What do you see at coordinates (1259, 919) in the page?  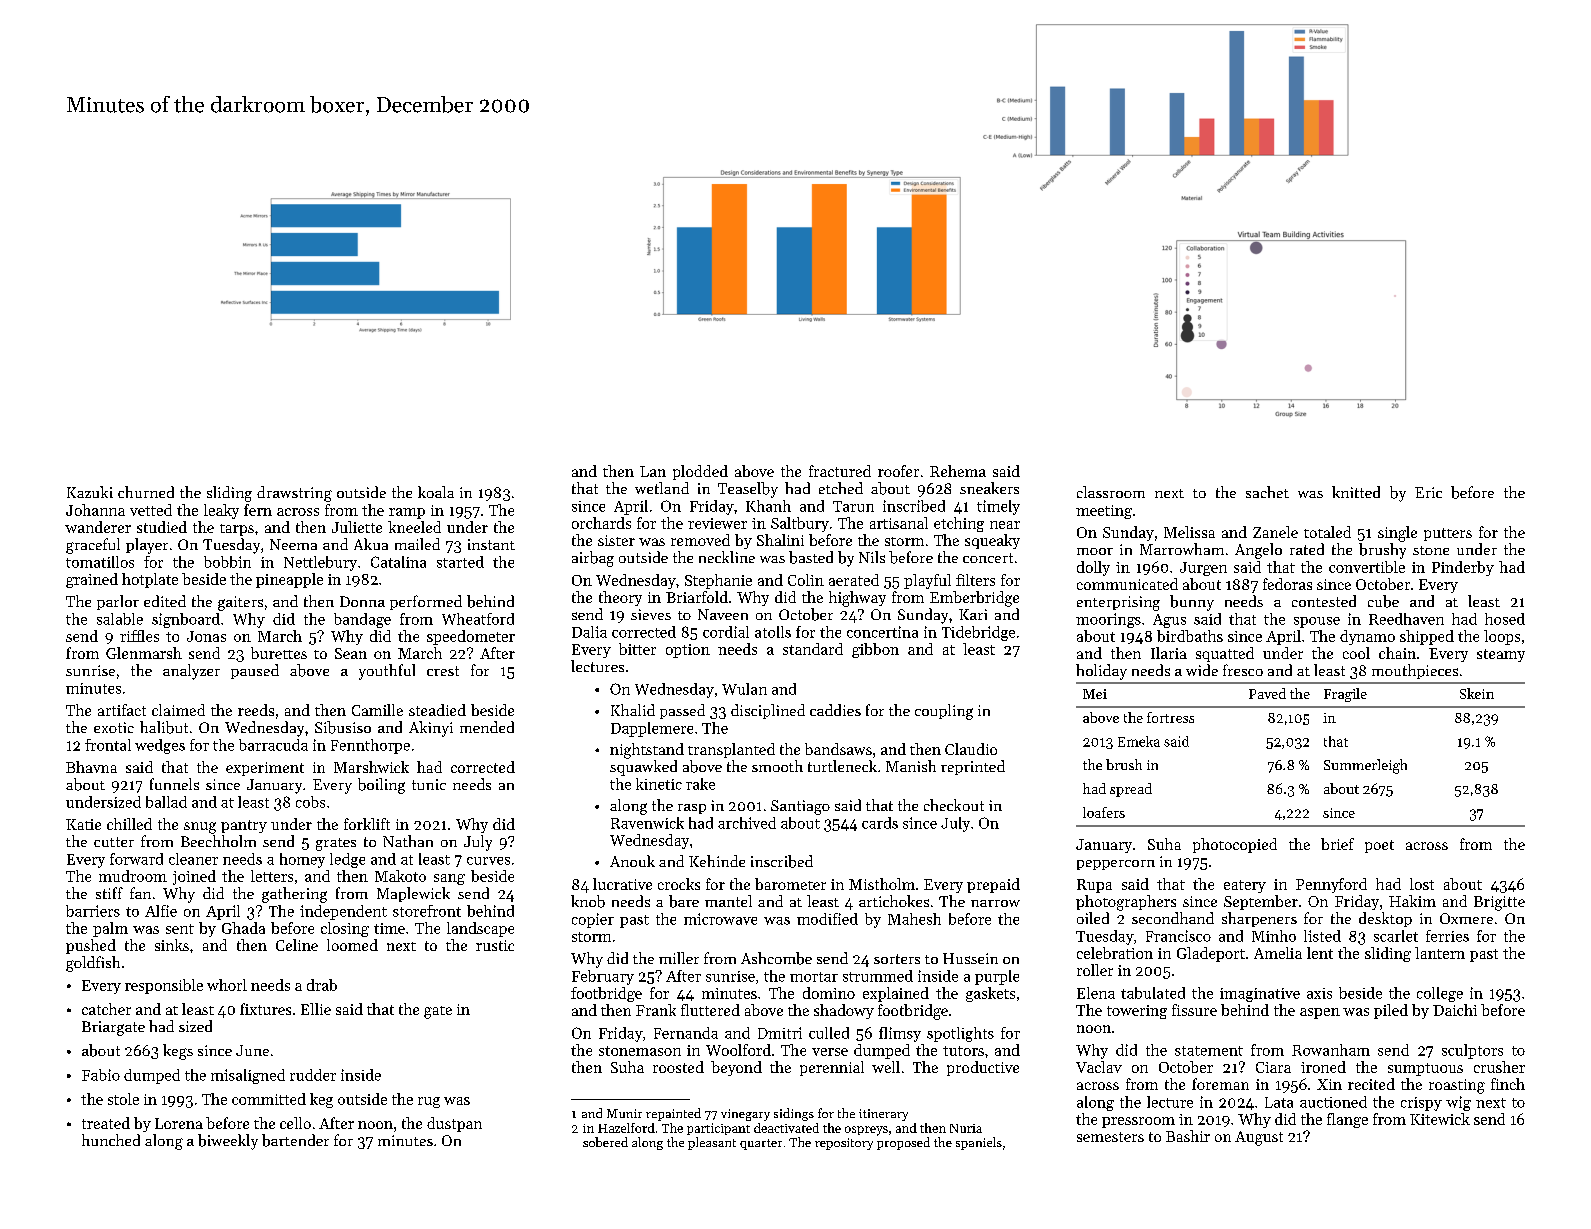 I see `sharpeners` at bounding box center [1259, 919].
